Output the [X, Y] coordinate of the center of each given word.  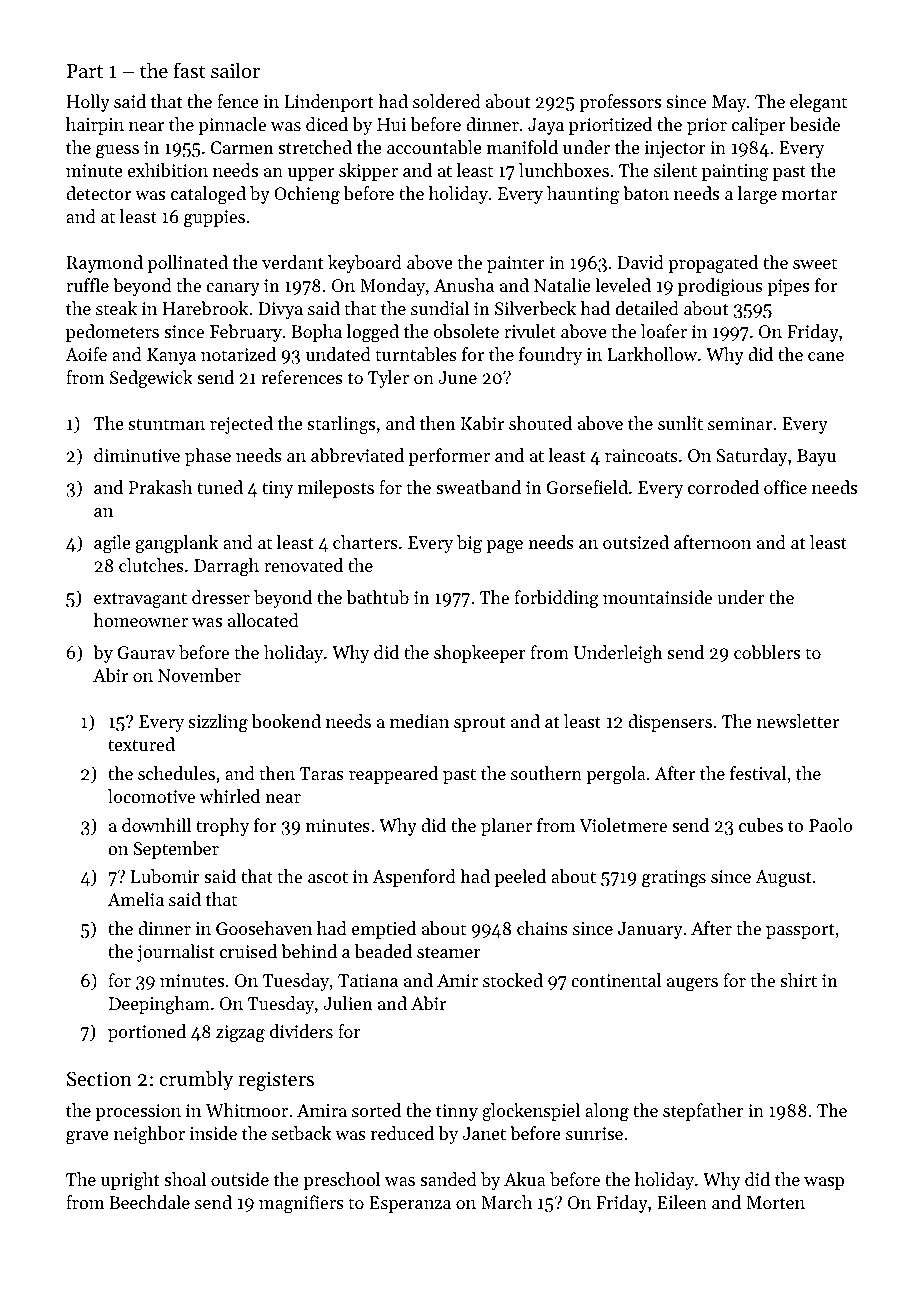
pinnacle [232, 126]
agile [112, 544]
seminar [740, 423]
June [457, 377]
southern [546, 773]
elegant [818, 103]
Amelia [136, 899]
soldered [447, 101]
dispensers [670, 723]
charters [365, 542]
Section [99, 1079]
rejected [241, 425]
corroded [723, 487]
